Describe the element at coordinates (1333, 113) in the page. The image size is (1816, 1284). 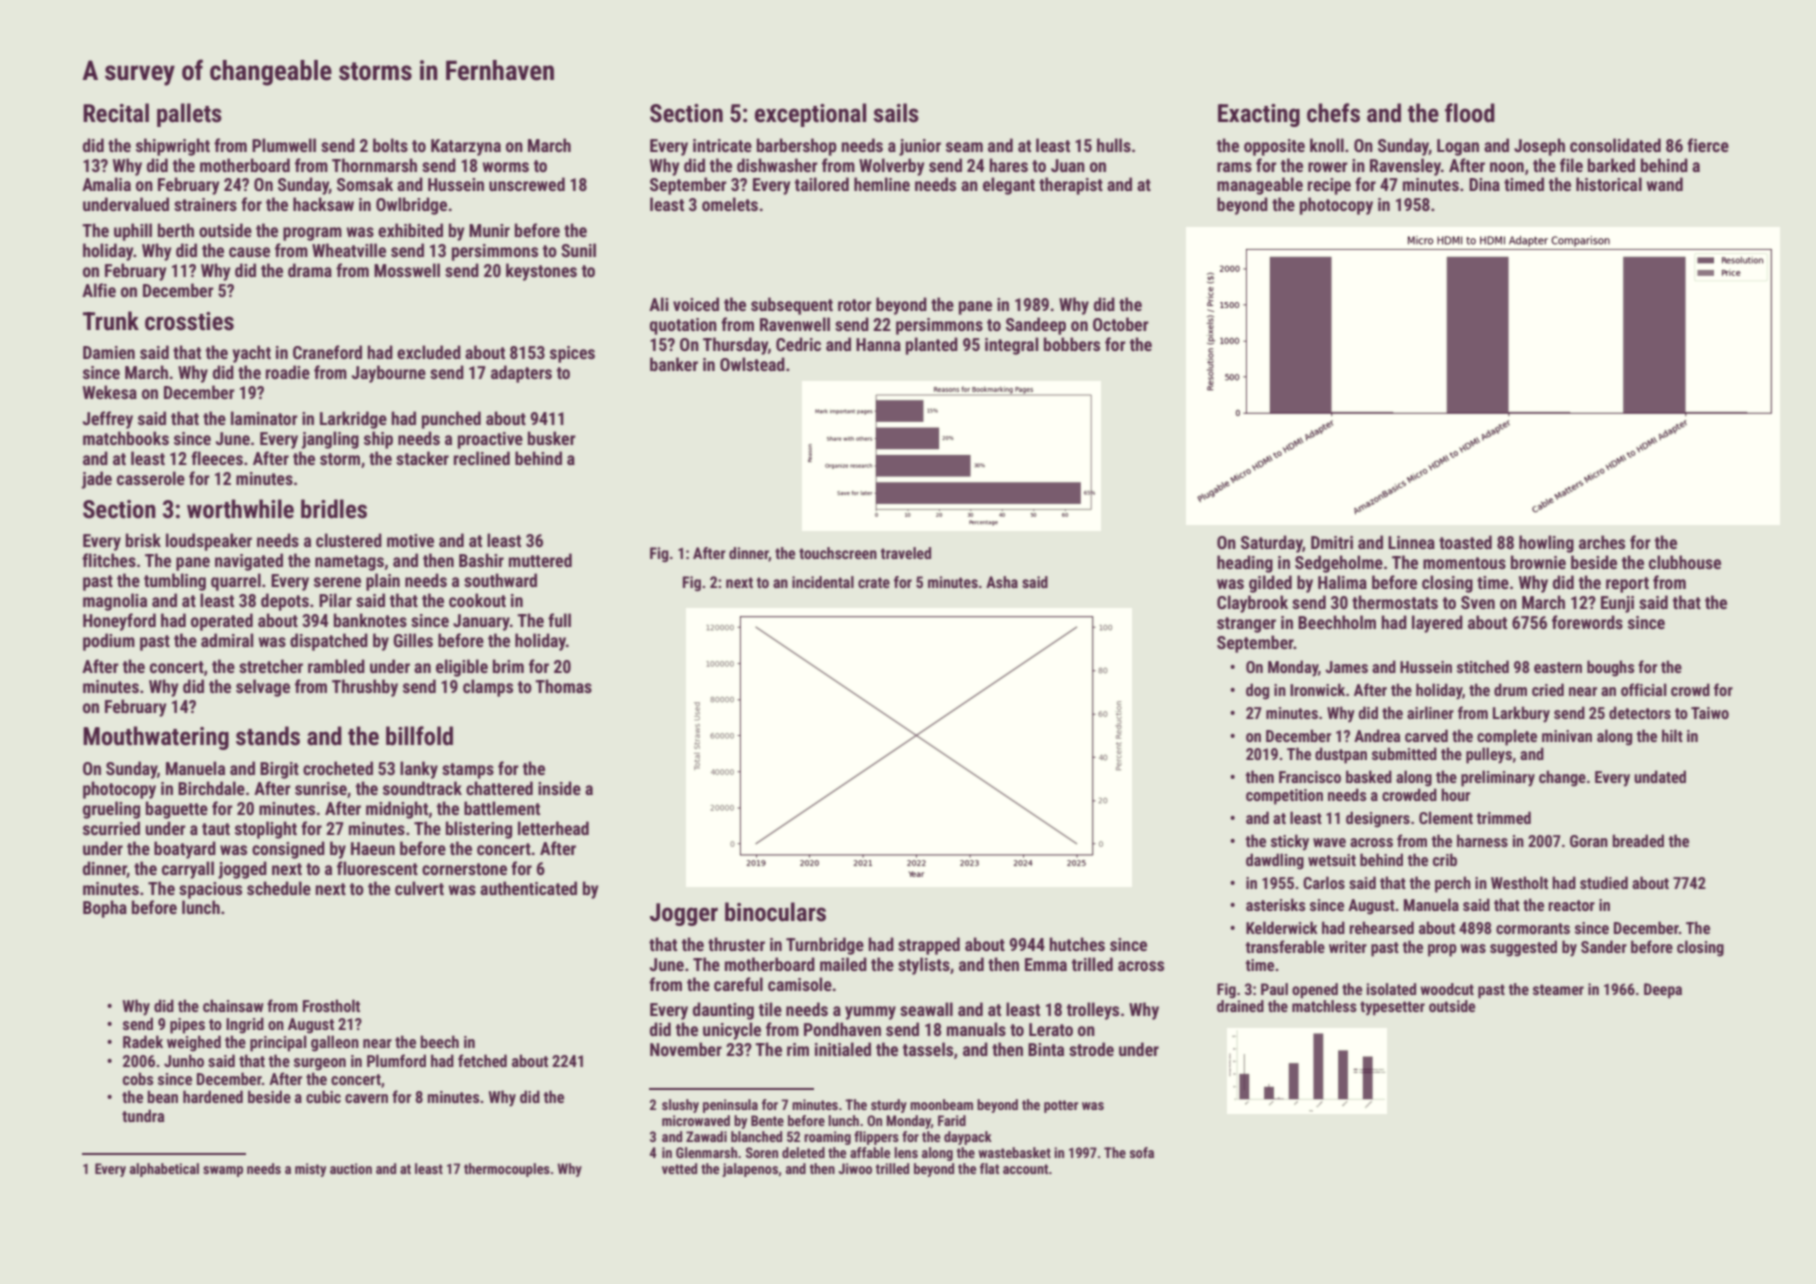
I see `chefs` at that location.
